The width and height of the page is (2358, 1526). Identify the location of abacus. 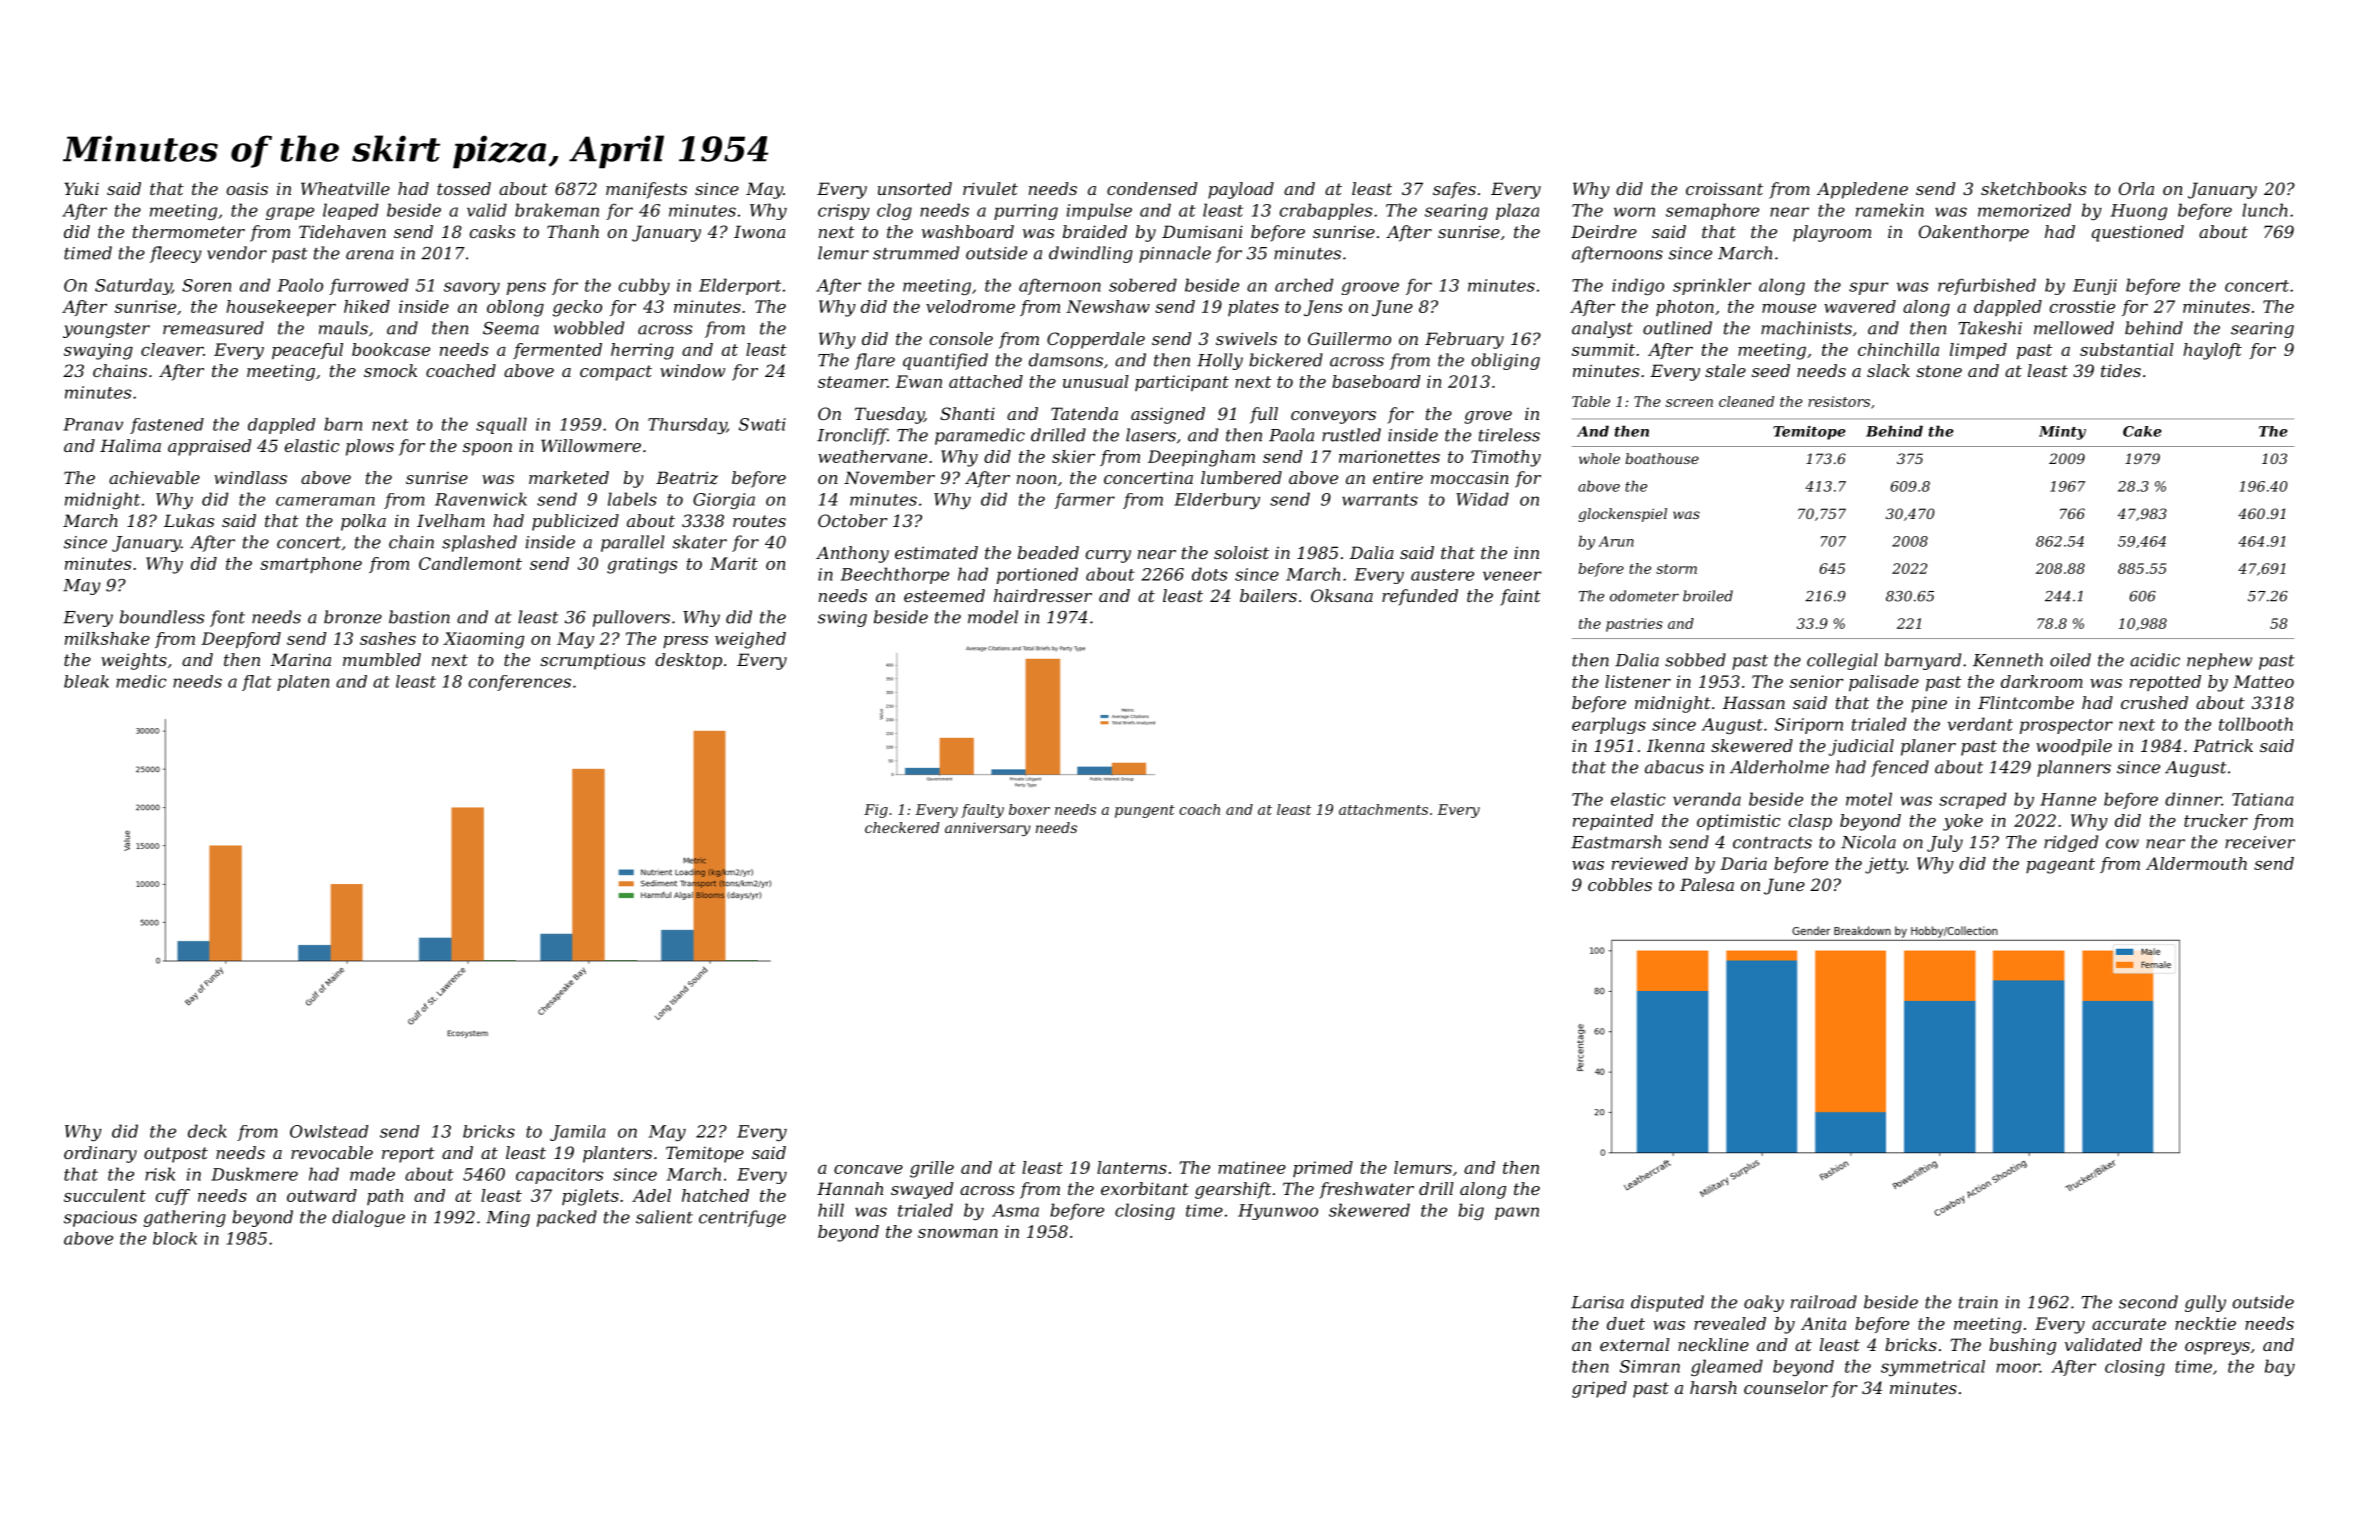
(1674, 767).
